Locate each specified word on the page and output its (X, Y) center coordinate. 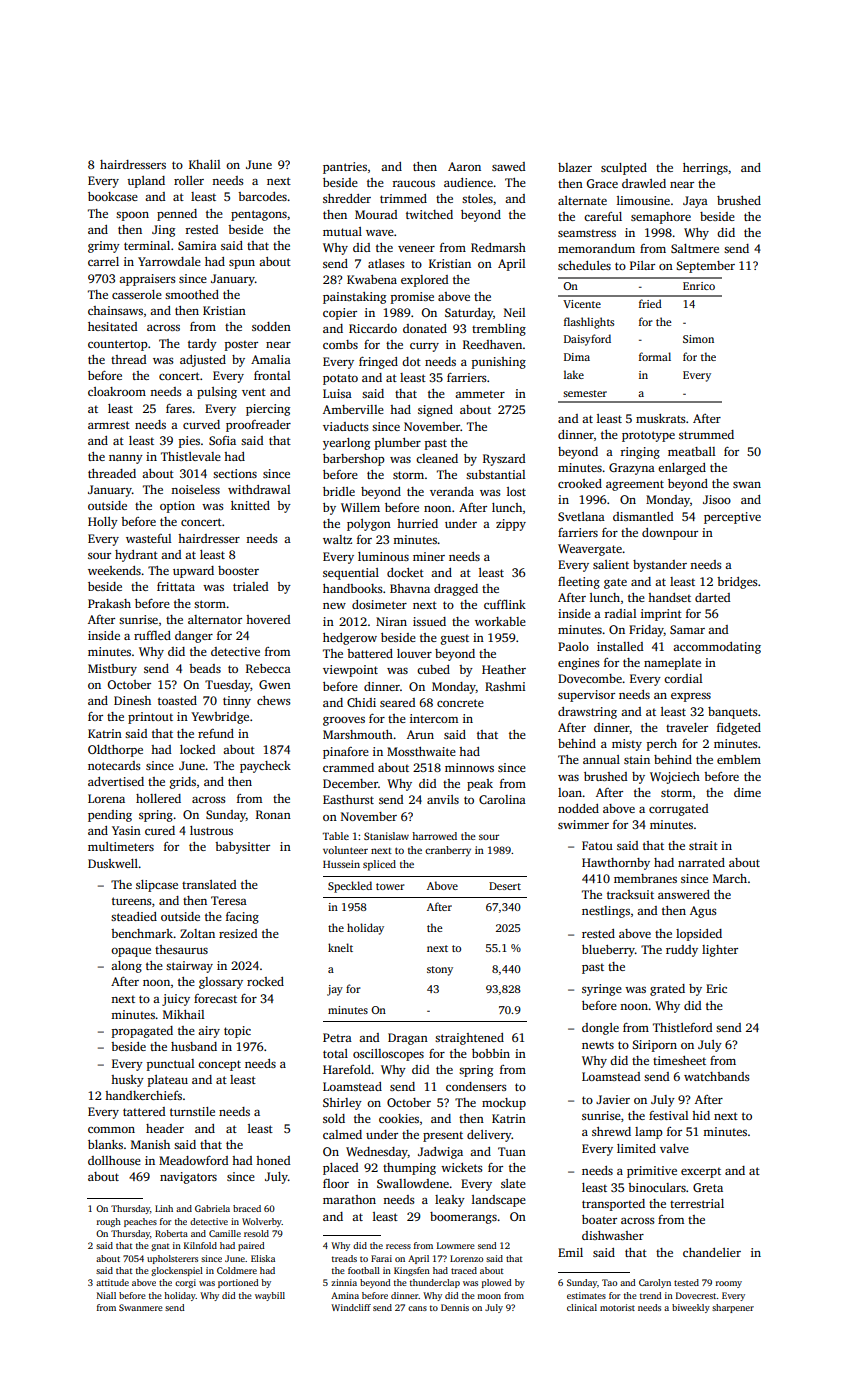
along (126, 967)
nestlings (606, 912)
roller (189, 180)
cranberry (448, 851)
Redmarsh (498, 247)
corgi (185, 1283)
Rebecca (268, 668)
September (705, 267)
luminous (383, 556)
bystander (660, 566)
